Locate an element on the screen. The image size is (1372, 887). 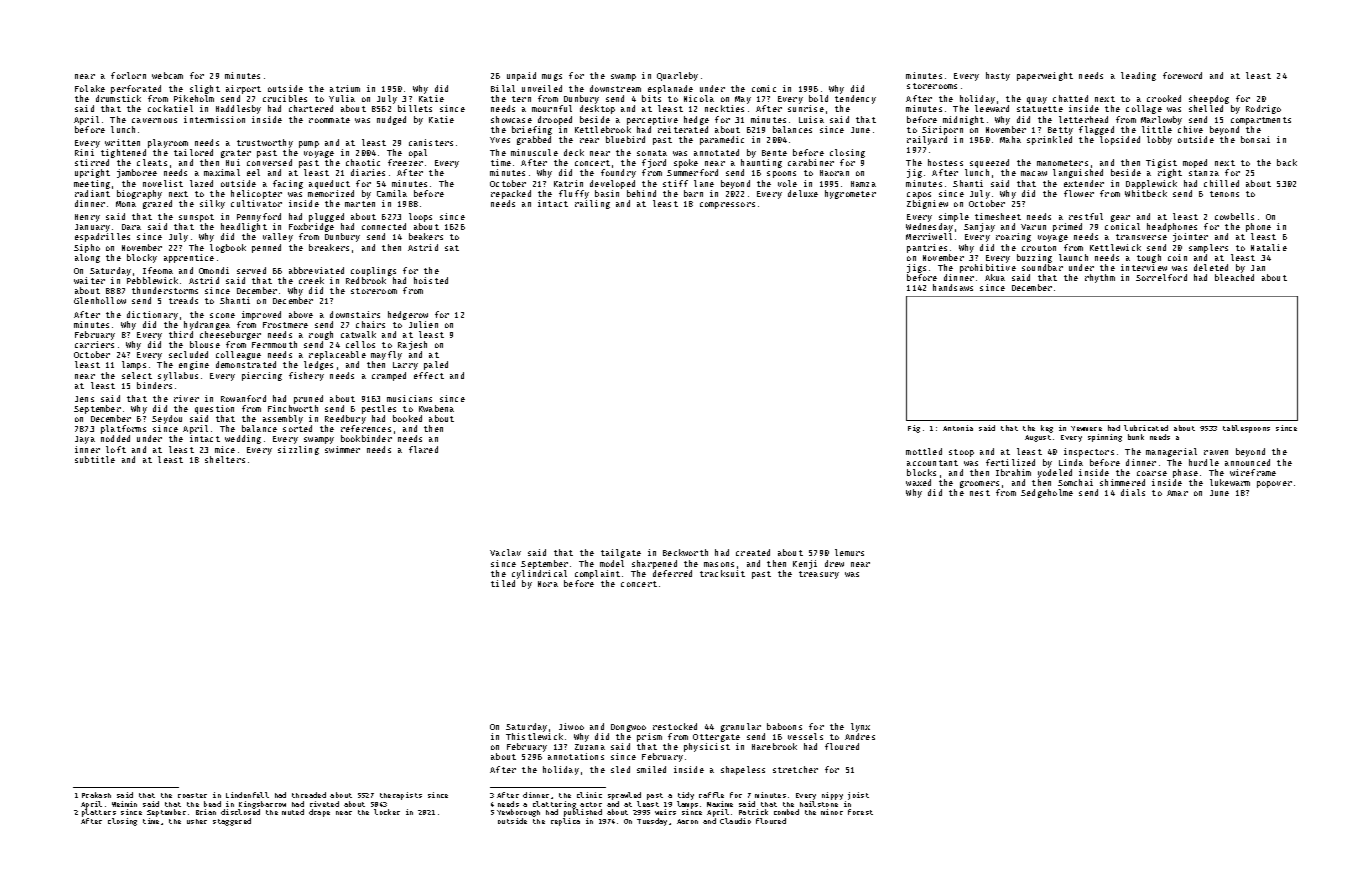
forest is located at coordinates (860, 812).
